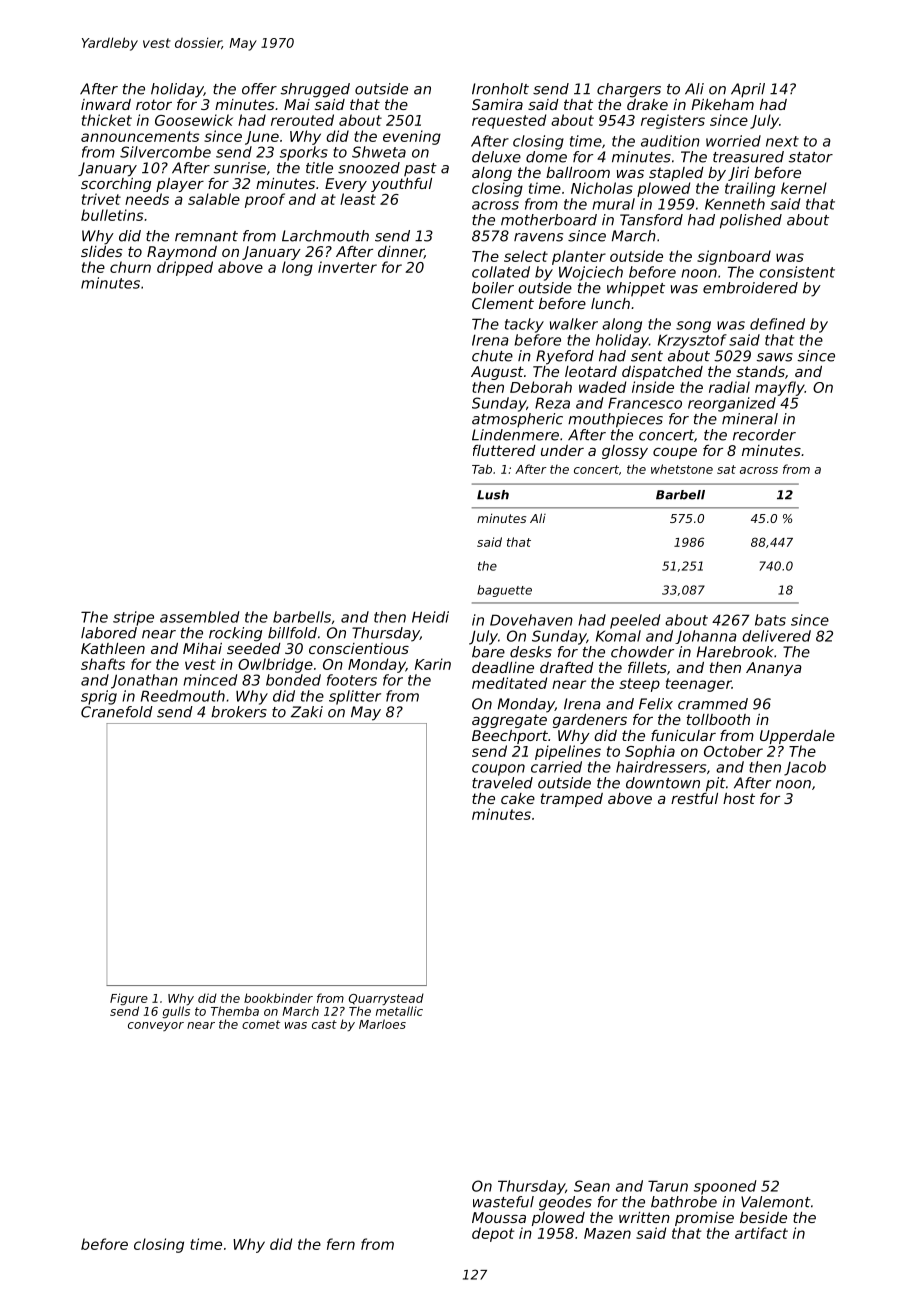 The image size is (924, 1308). What do you see at coordinates (764, 435) in the page?
I see `recorder` at bounding box center [764, 435].
